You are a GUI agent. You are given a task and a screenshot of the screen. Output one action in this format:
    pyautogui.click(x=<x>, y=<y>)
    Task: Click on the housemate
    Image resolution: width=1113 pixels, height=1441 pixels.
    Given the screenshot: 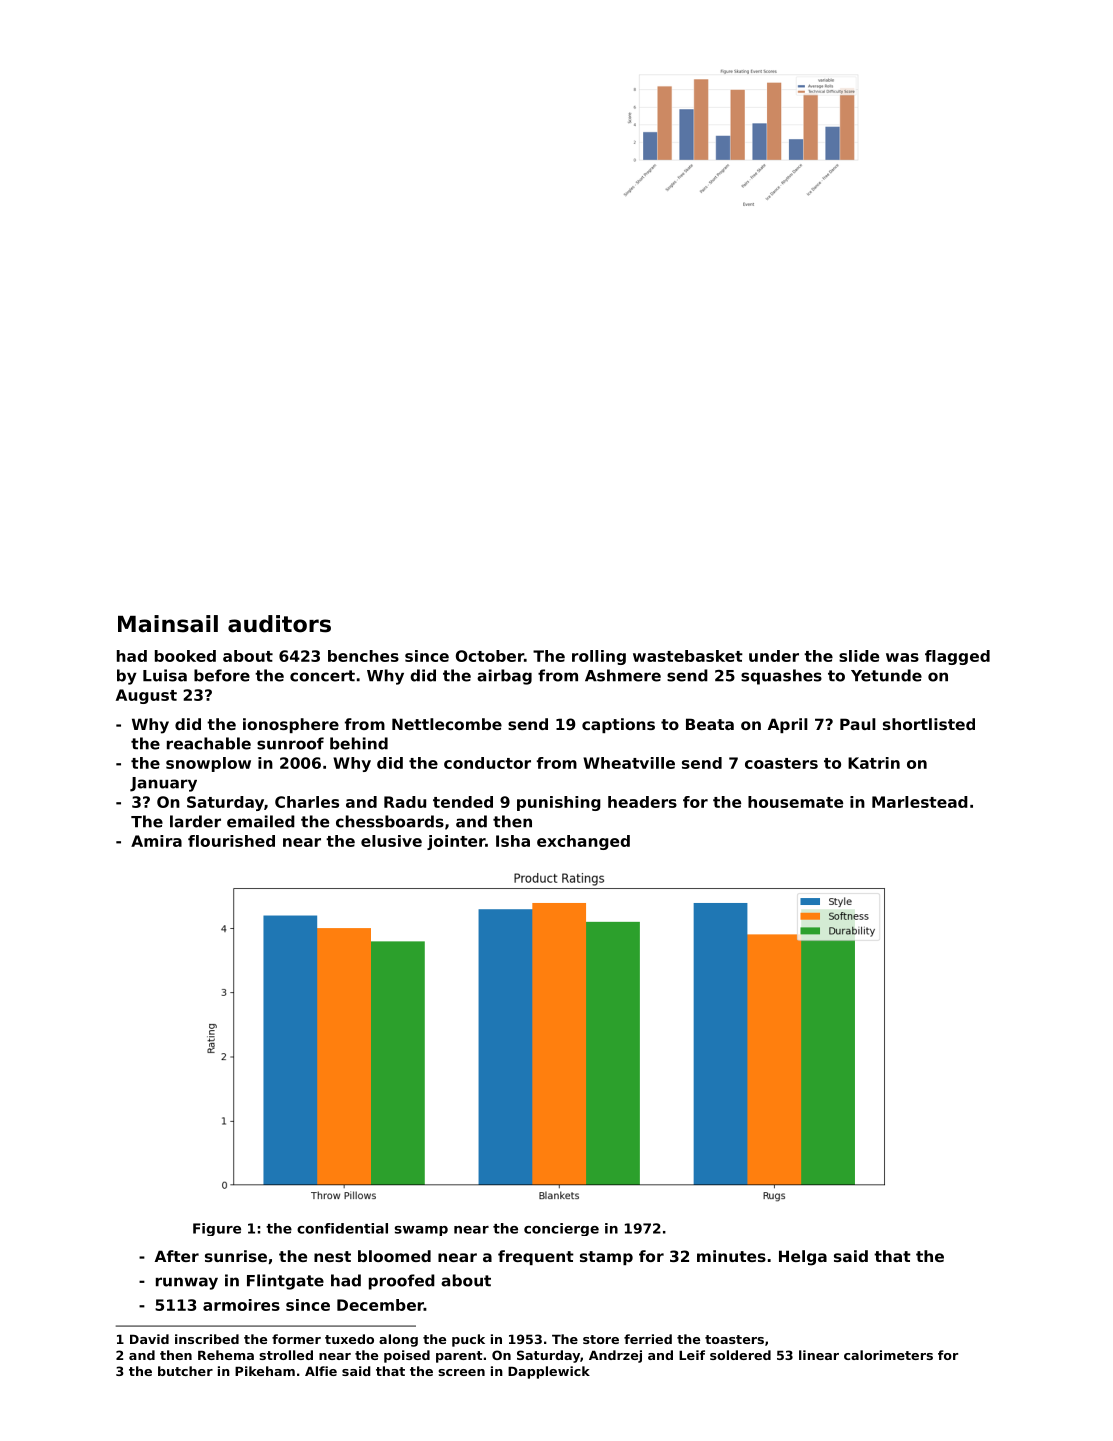 What is the action you would take?
    pyautogui.click(x=795, y=802)
